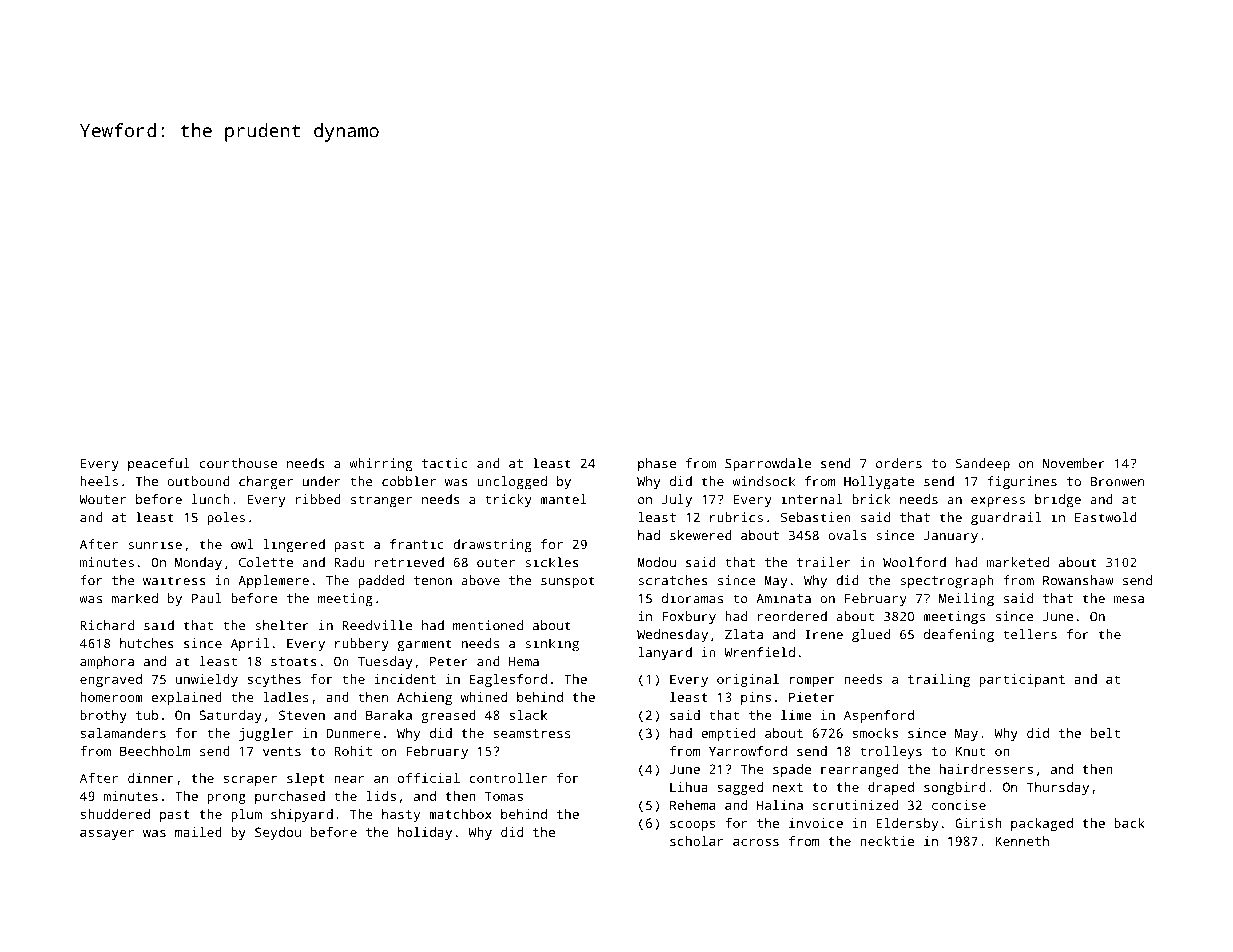  Describe the element at coordinates (250, 645) in the screenshot. I see `April` at that location.
